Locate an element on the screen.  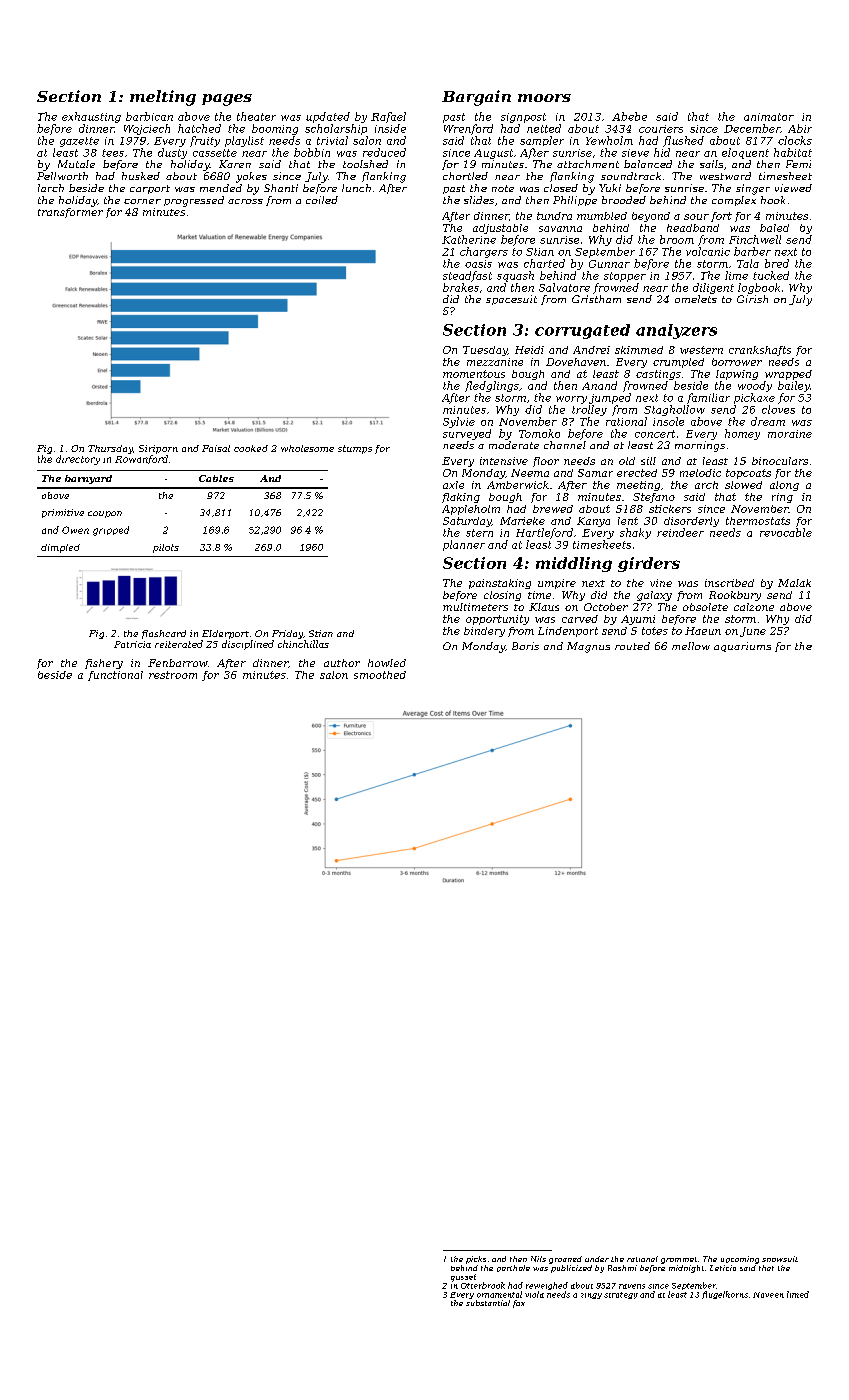
functional is located at coordinates (115, 676).
